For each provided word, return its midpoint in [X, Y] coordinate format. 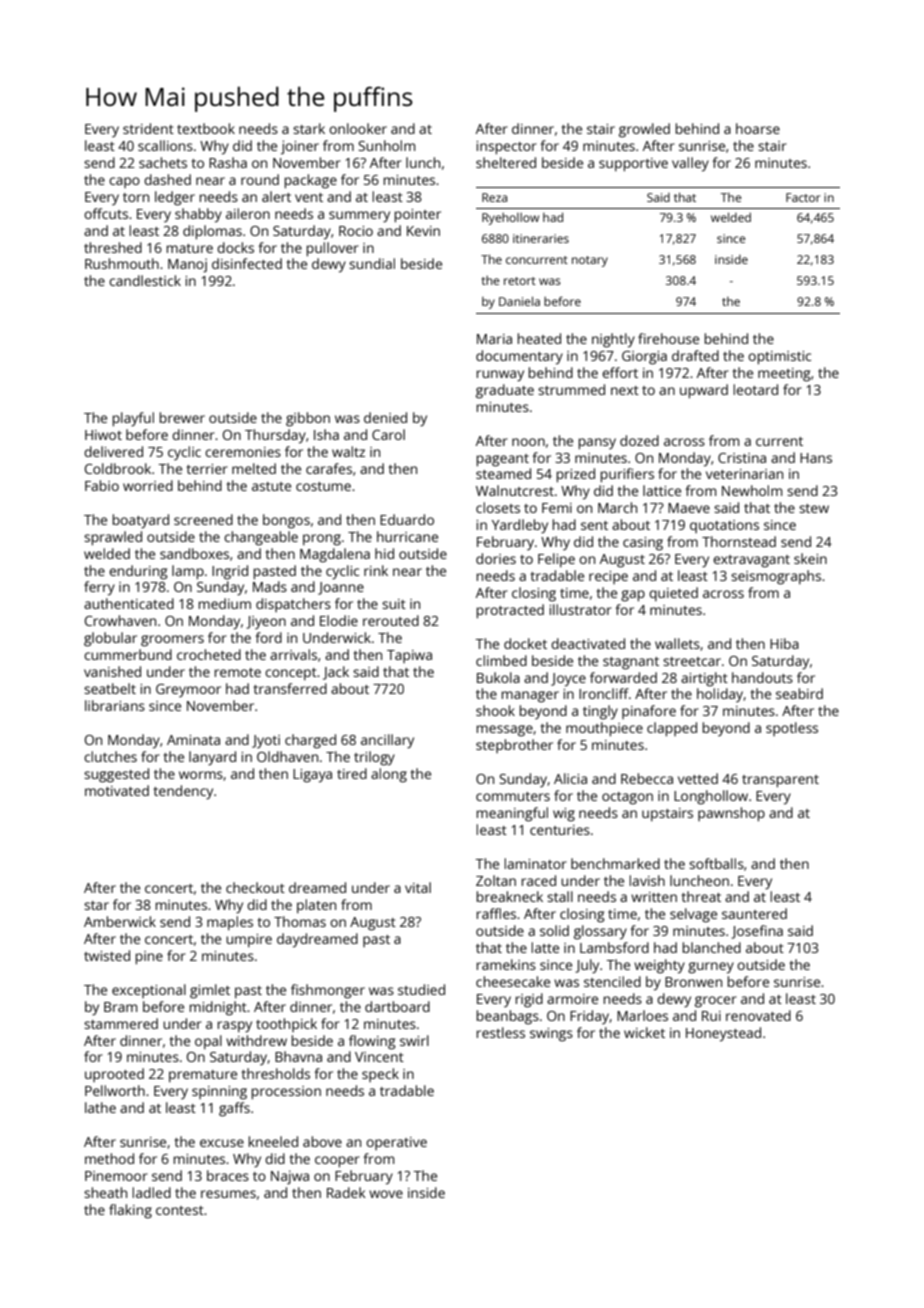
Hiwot [103, 435]
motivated [117, 790]
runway [500, 376]
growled [644, 130]
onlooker [358, 128]
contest [180, 1210]
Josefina [757, 932]
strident [148, 128]
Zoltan [496, 880]
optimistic [779, 358]
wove [386, 1194]
